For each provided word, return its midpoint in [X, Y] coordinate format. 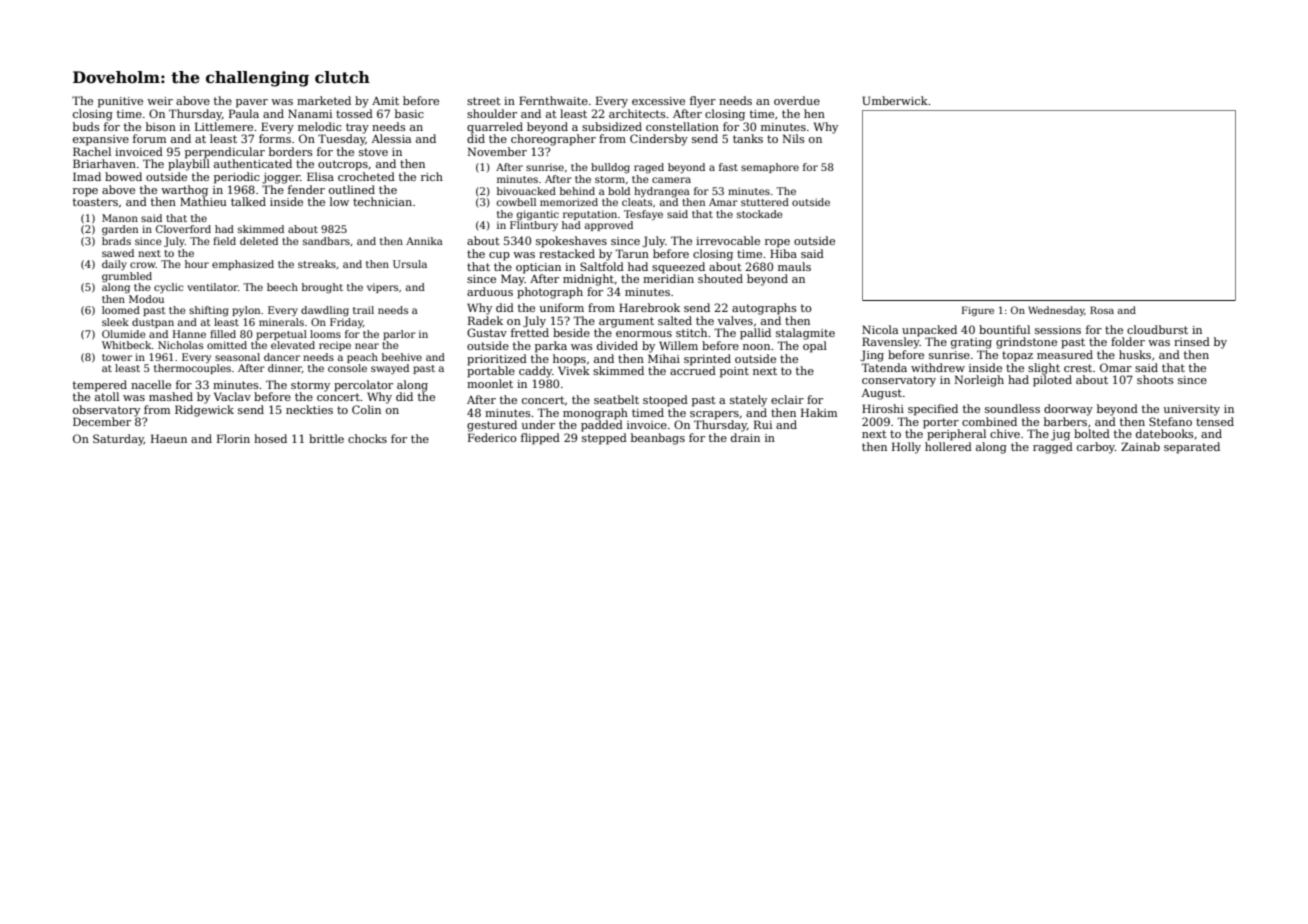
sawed [118, 253]
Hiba [783, 253]
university [1192, 410]
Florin [233, 438]
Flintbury [534, 226]
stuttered [765, 202]
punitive [120, 102]
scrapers [714, 415]
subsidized [612, 126]
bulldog [610, 168]
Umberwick [895, 100]
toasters [95, 202]
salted [675, 320]
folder [1128, 341]
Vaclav [232, 396]
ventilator [212, 287]
